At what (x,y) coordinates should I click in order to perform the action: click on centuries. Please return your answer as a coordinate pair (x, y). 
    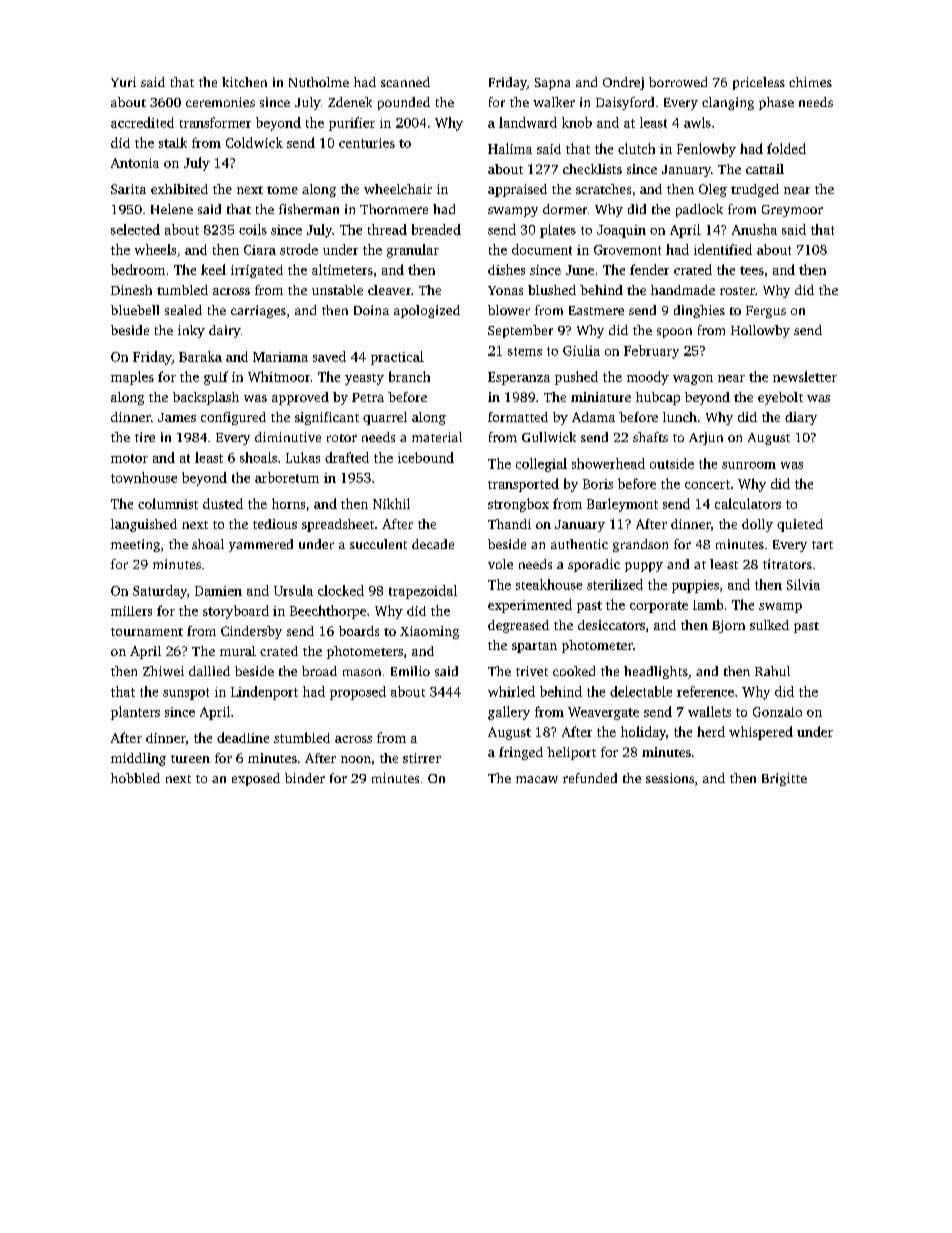
    Looking at the image, I should click on (367, 143).
